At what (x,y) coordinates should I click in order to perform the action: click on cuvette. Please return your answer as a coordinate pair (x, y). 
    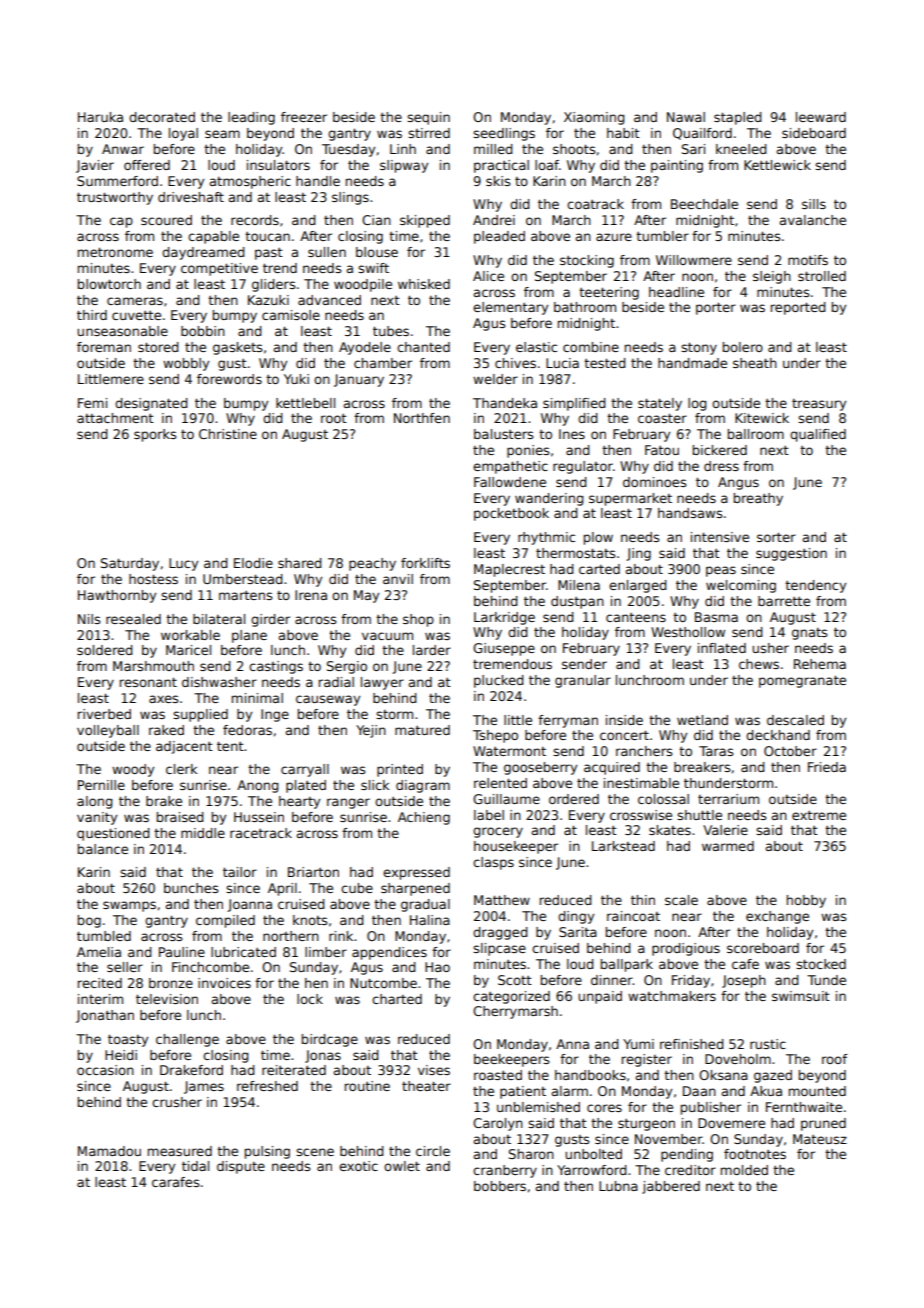
    Looking at the image, I should click on (136, 315).
